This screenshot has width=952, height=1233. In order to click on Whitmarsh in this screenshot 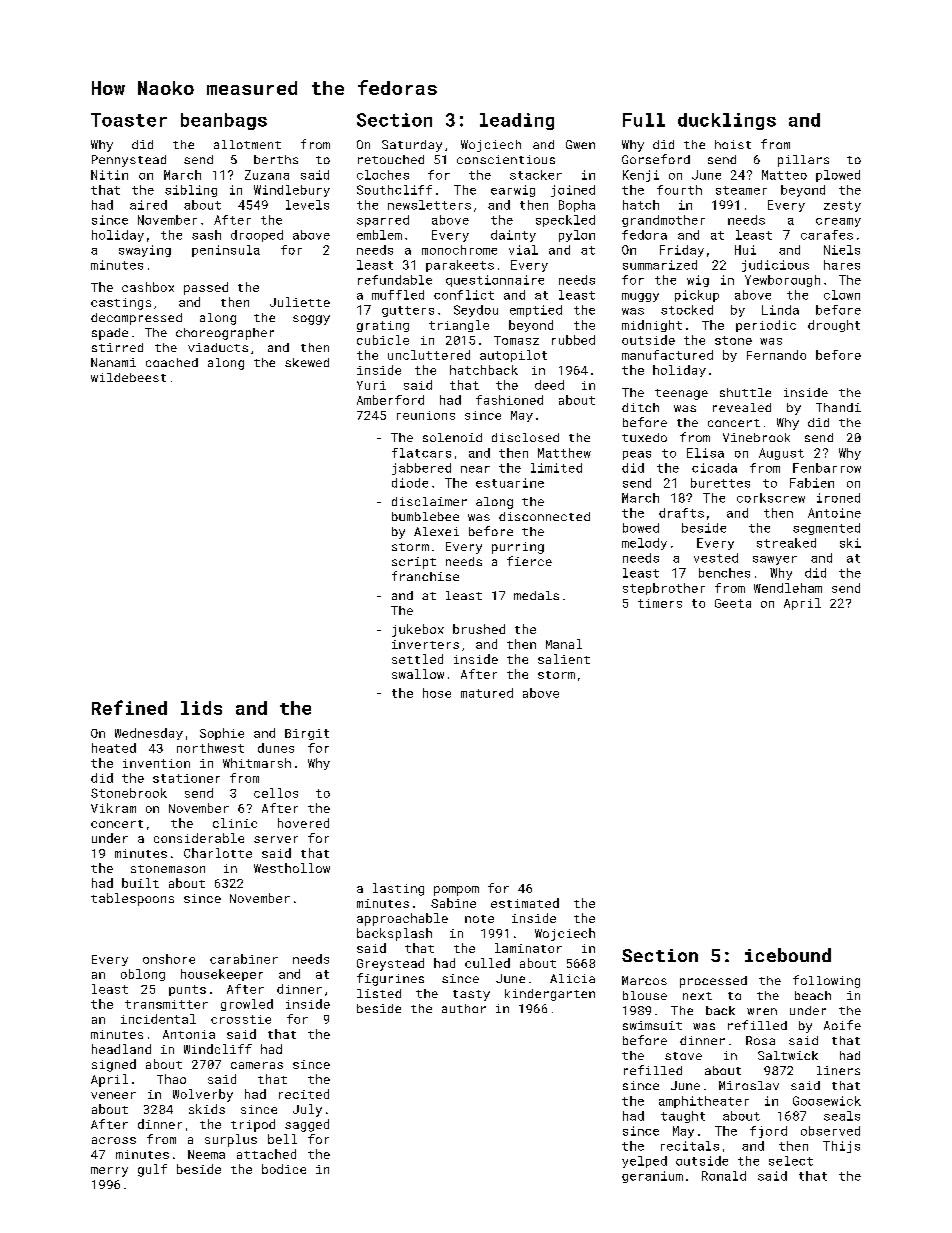, I will do `click(257, 763)`.
